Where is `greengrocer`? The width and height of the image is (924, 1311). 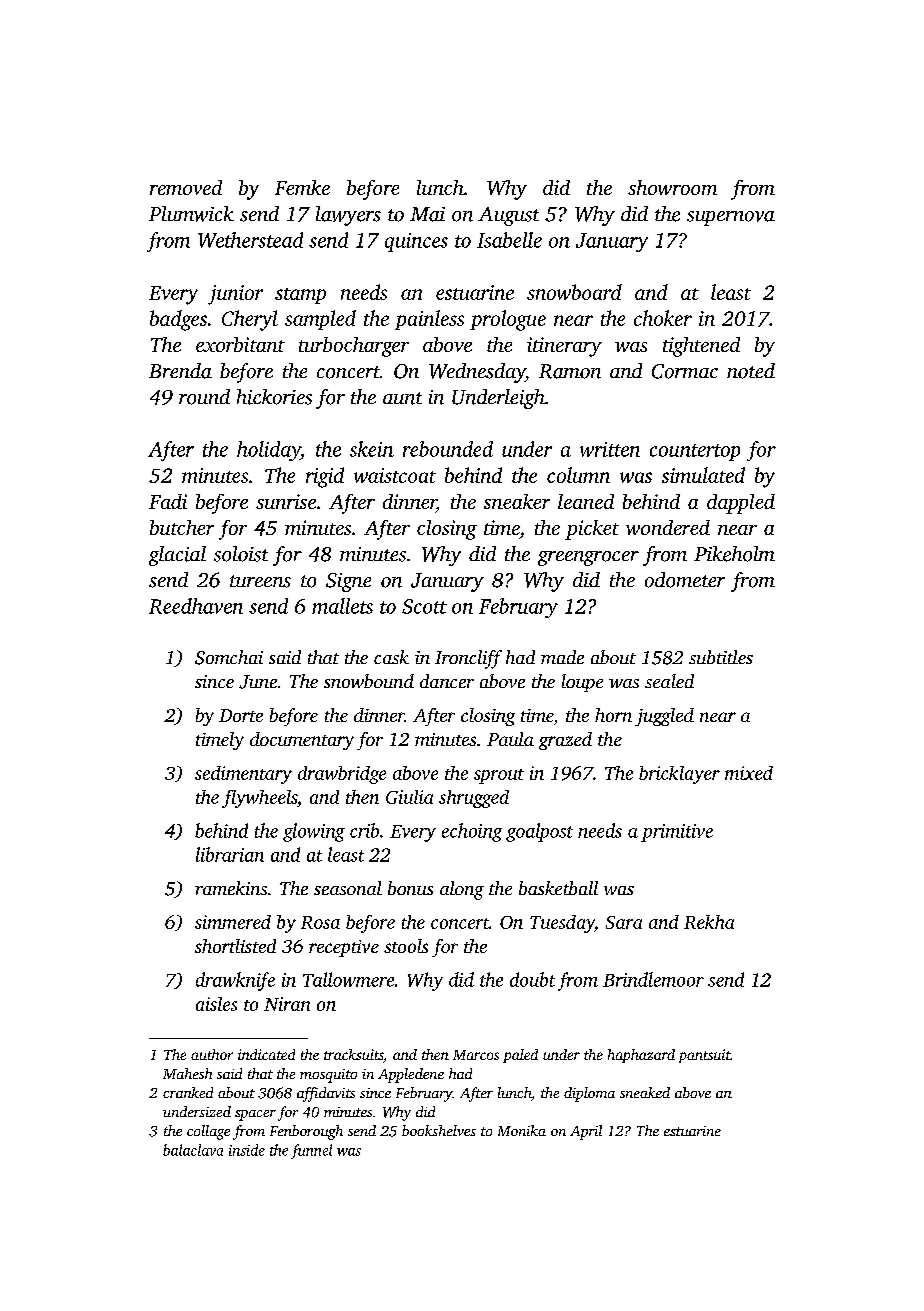 greengrocer is located at coordinates (588, 558).
